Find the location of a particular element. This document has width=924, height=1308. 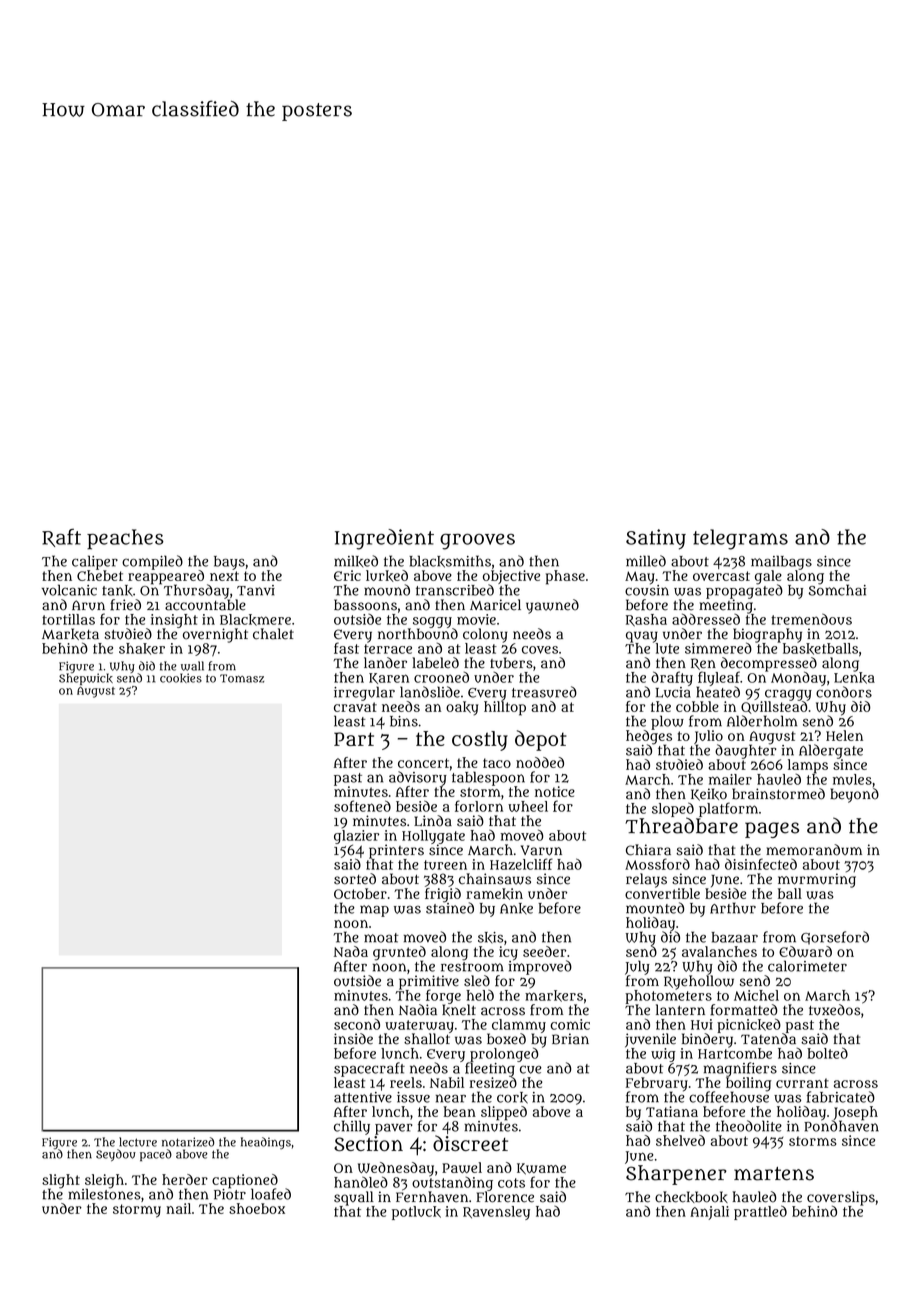

sorted is located at coordinates (355, 879).
